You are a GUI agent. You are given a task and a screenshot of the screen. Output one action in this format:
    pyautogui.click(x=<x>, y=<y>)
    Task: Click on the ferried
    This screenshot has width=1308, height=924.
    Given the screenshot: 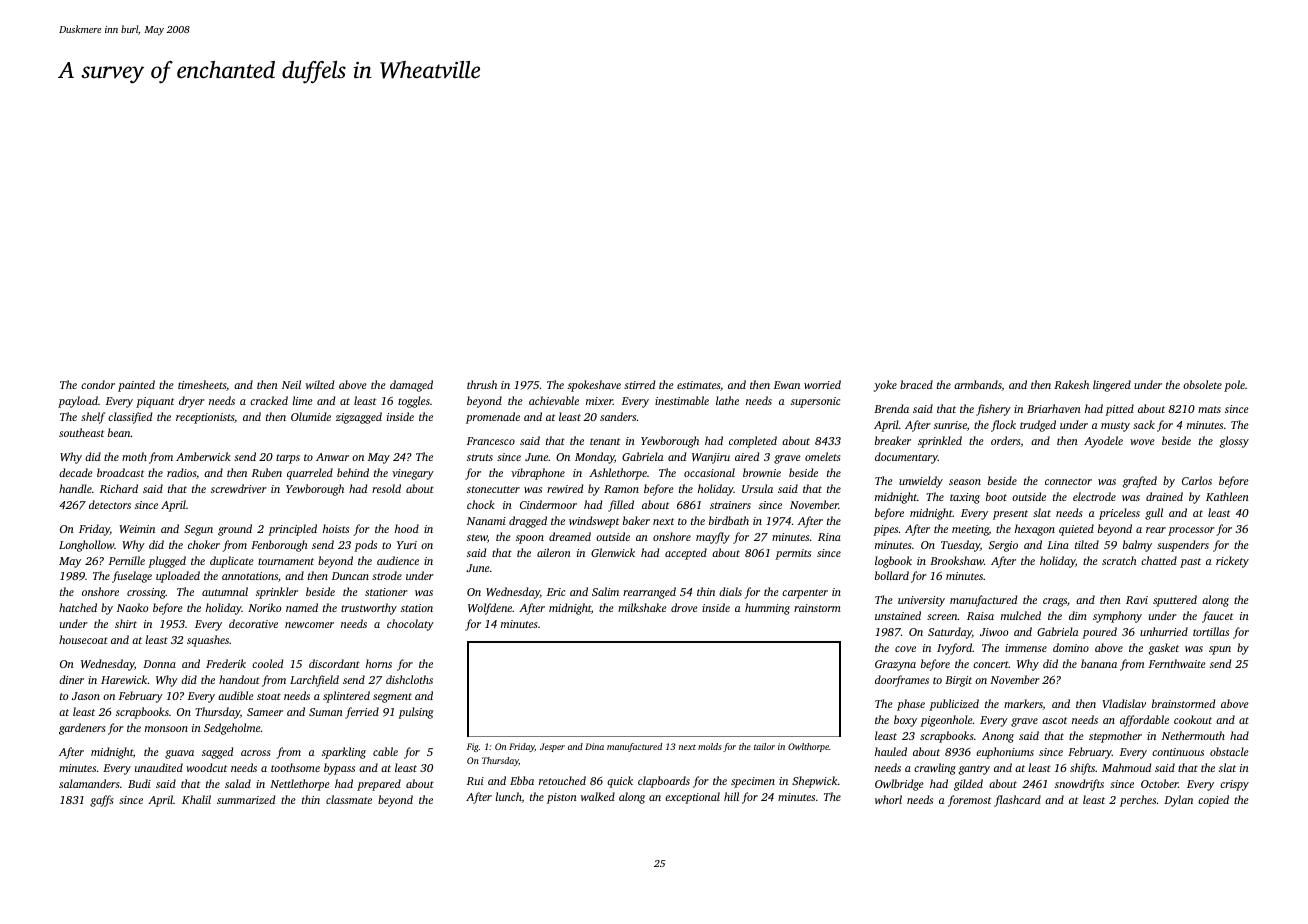 What is the action you would take?
    pyautogui.click(x=362, y=713)
